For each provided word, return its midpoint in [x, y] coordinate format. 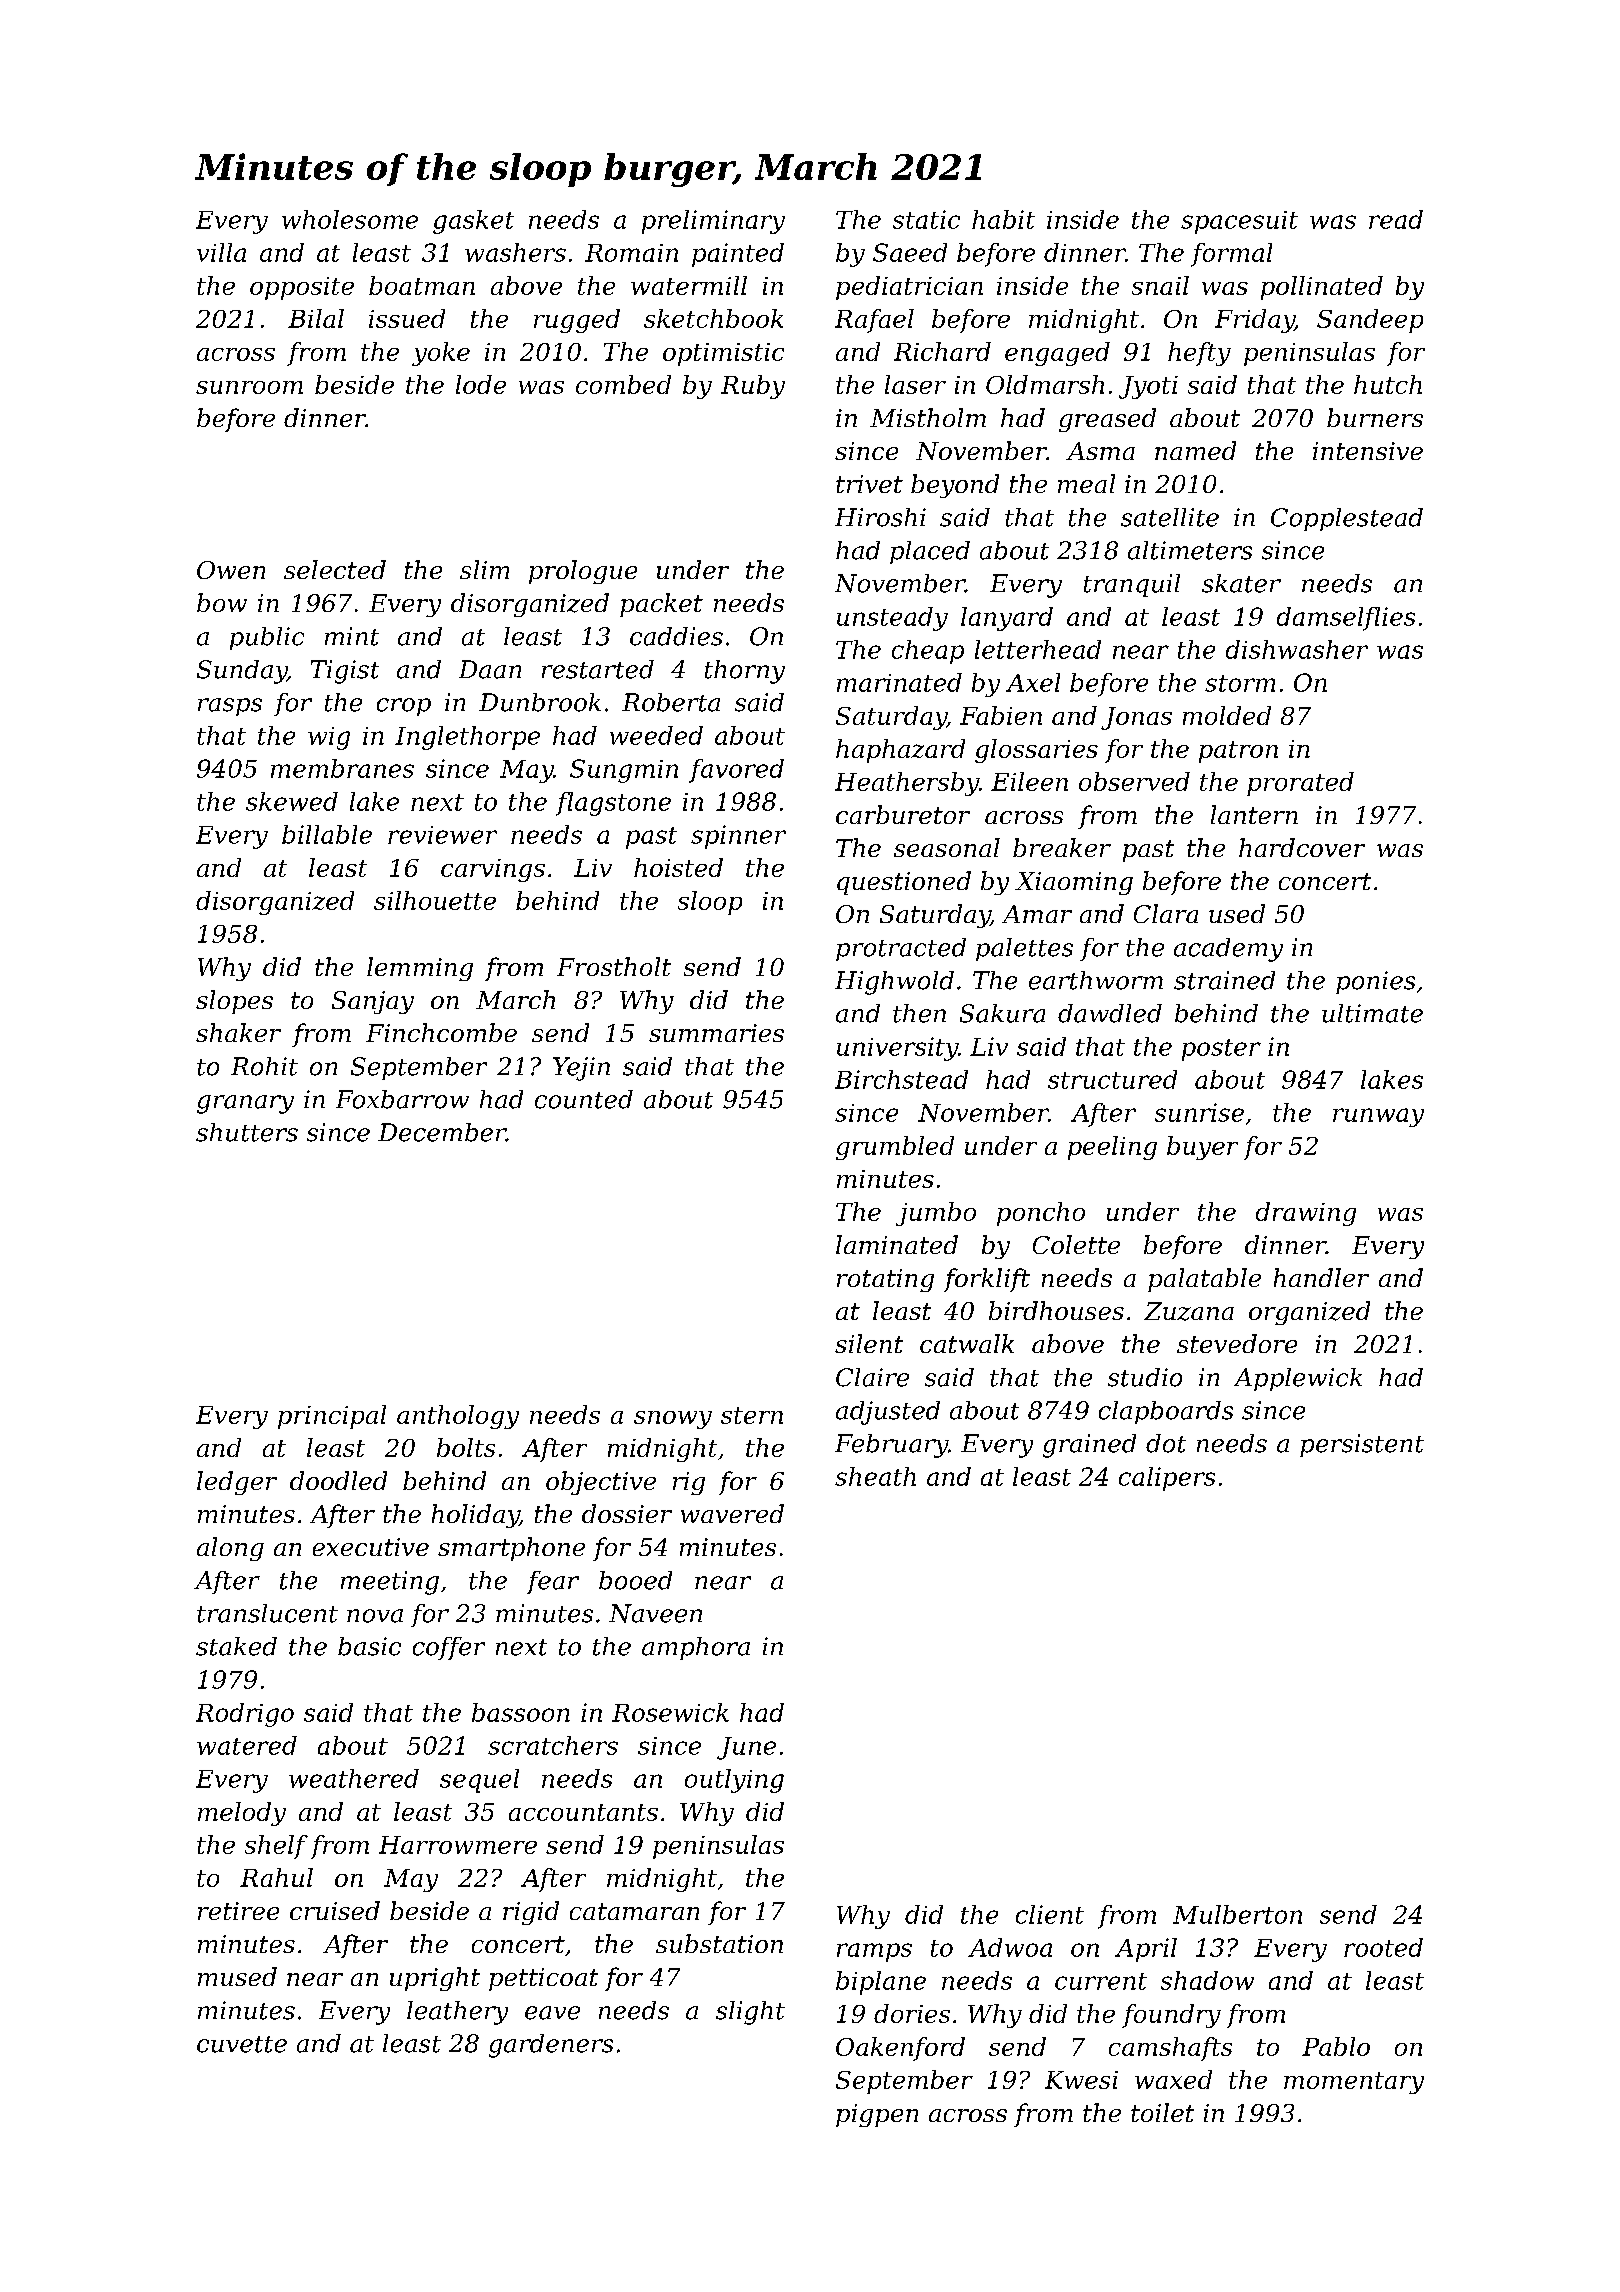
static [926, 219]
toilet [1162, 2112]
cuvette [242, 2044]
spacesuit [1239, 222]
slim [484, 569]
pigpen [877, 2115]
